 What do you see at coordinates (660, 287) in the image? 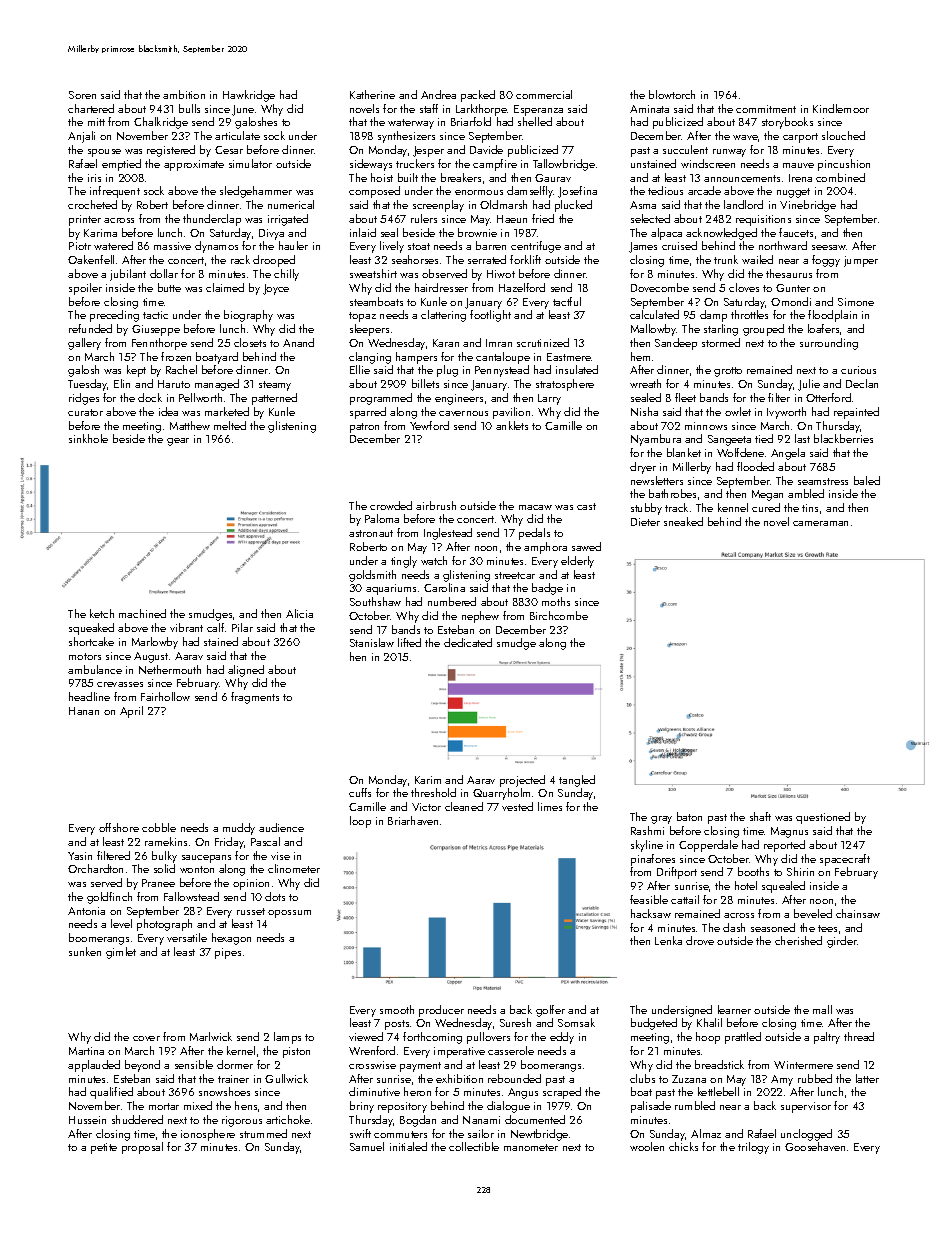
I see `Dovecombe` at bounding box center [660, 287].
